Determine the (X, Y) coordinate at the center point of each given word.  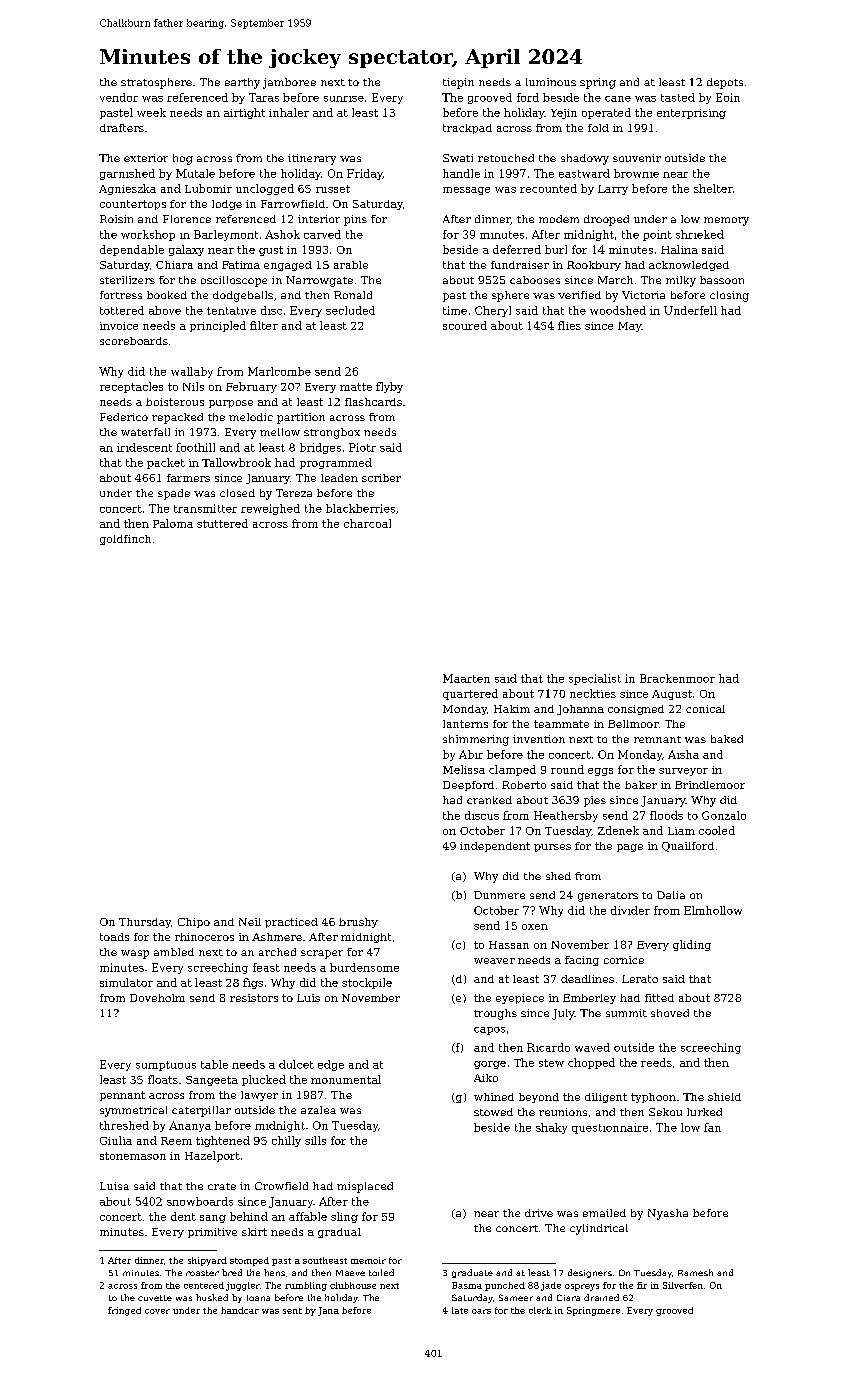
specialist (595, 679)
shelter (713, 188)
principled (218, 326)
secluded (350, 310)
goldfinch (125, 540)
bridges (320, 448)
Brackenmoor (677, 678)
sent (292, 1311)
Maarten (466, 678)
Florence (187, 219)
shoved (670, 1013)
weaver (494, 961)
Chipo (194, 923)
